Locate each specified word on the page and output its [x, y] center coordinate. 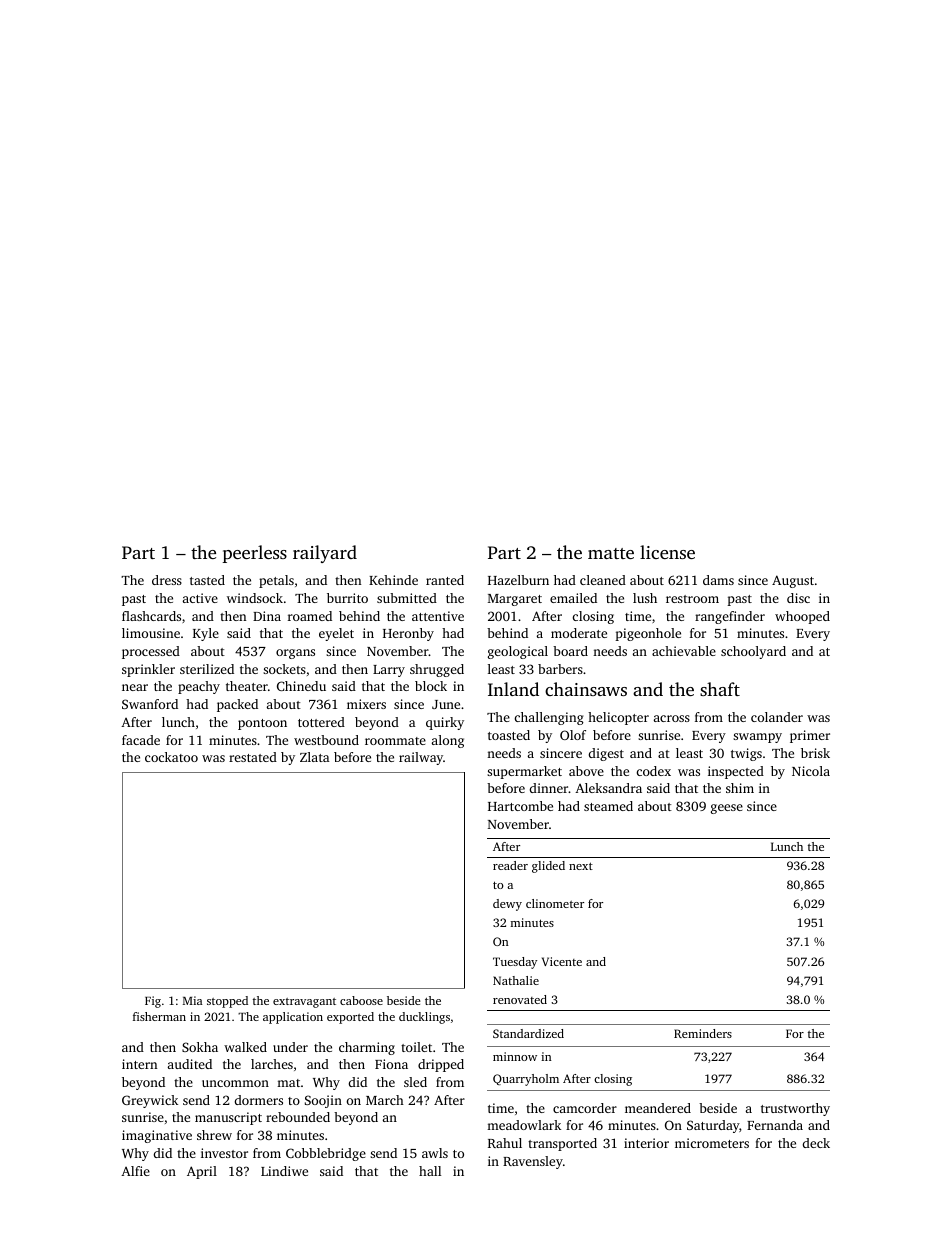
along [448, 741]
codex [654, 771]
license [667, 552]
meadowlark [524, 1125]
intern [139, 1064]
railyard [325, 554]
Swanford [150, 704]
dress [167, 580]
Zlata [314, 757]
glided [548, 867]
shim [740, 788]
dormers [259, 1100]
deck [816, 1143]
